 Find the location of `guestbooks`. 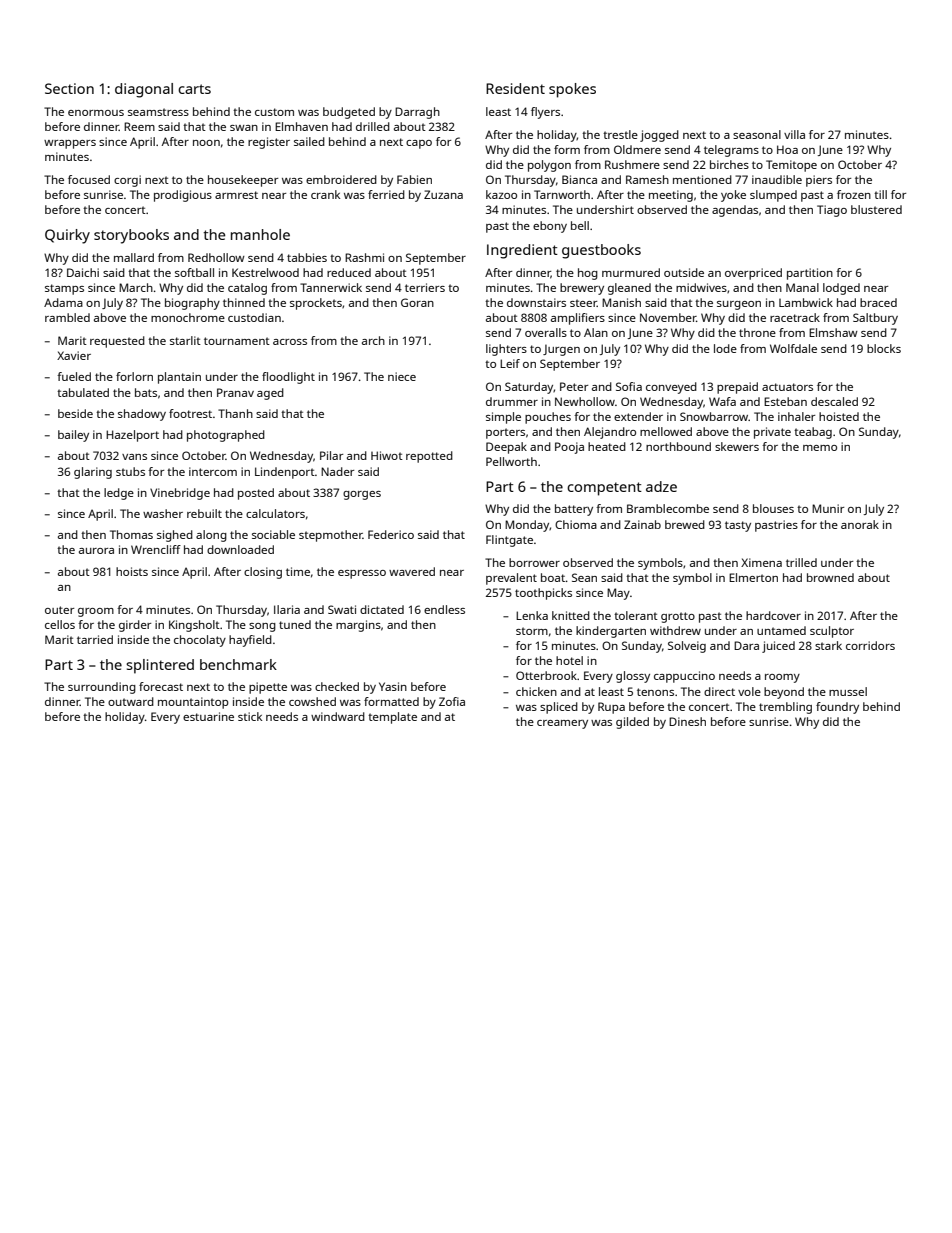

guestbooks is located at coordinates (601, 251).
